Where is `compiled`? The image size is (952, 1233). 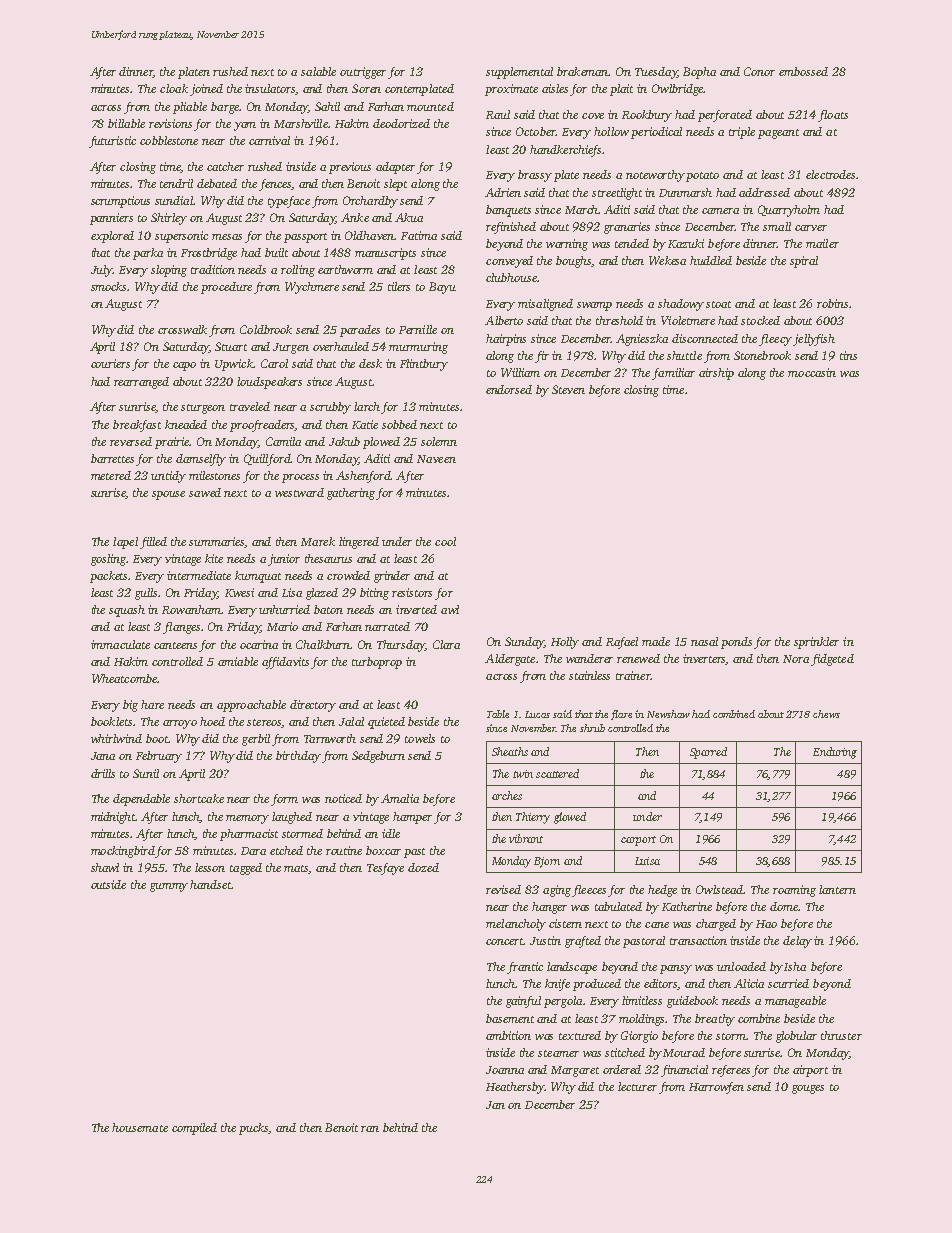
compiled is located at coordinates (194, 1129).
